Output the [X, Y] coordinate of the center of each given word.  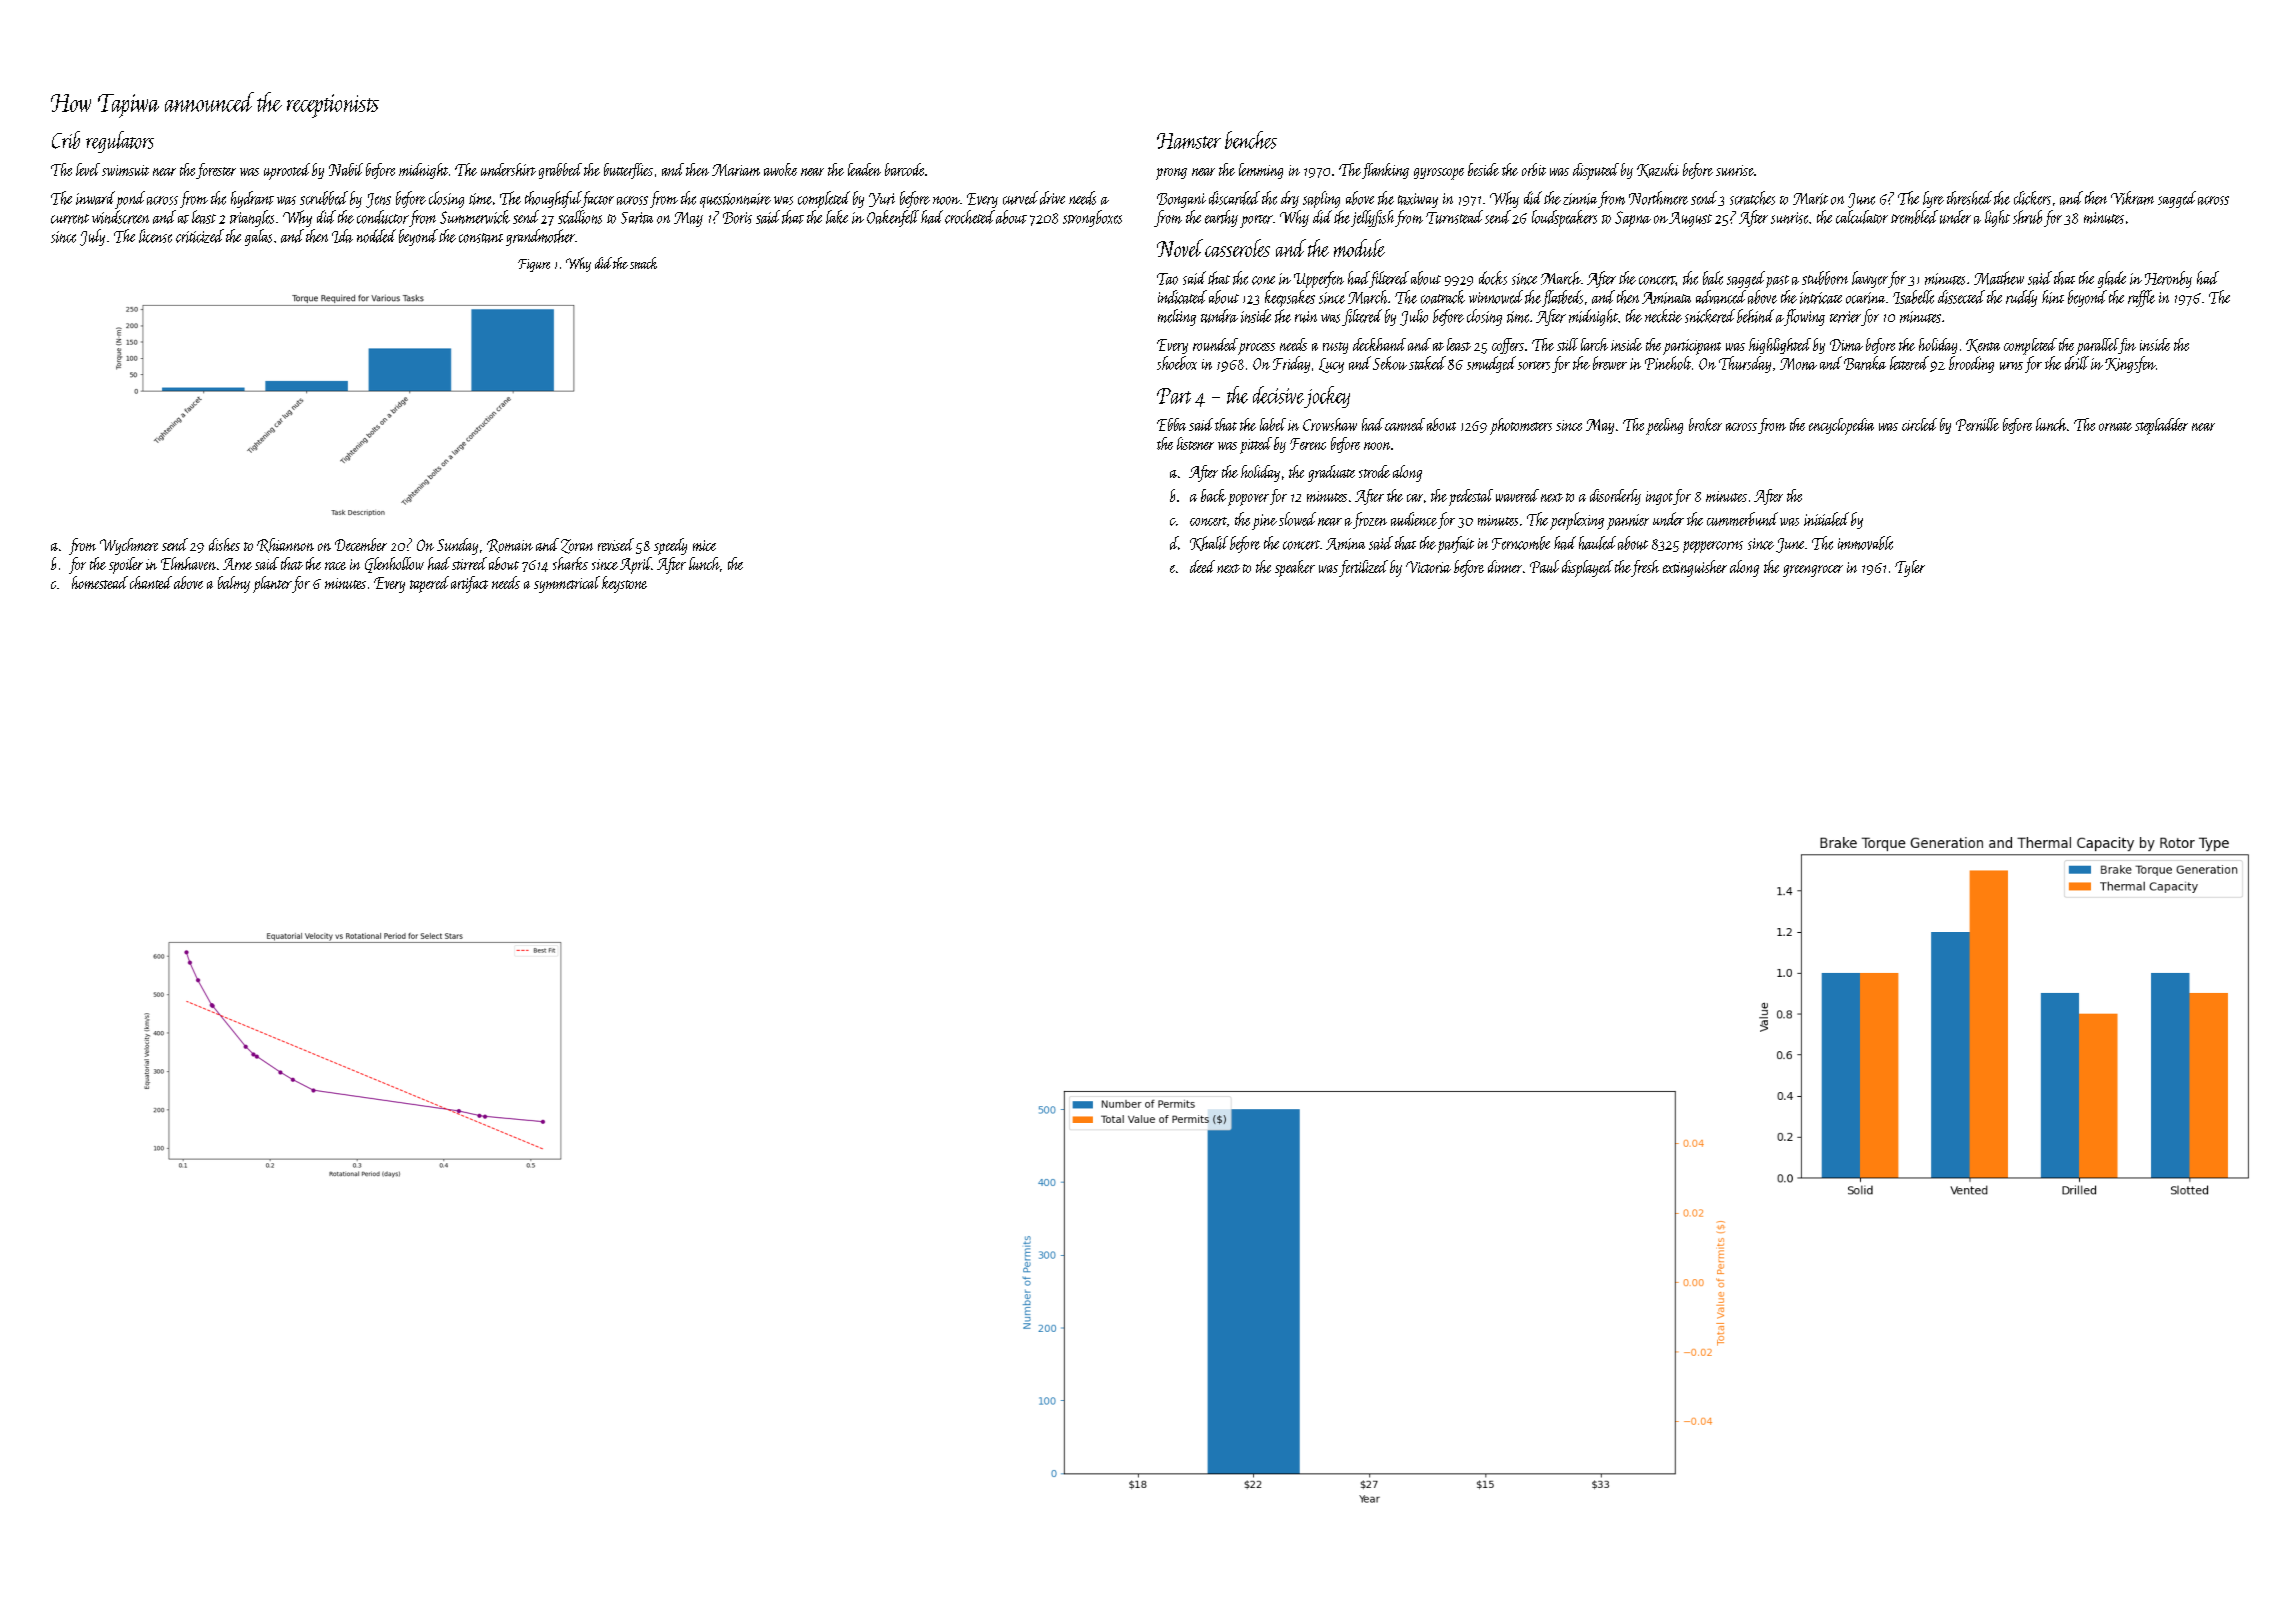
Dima [1846, 345]
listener [1195, 443]
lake [837, 217]
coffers [1508, 346]
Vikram [2132, 198]
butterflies [628, 171]
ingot [1659, 498]
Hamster [1189, 141]
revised [616, 544]
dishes [224, 544]
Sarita [637, 218]
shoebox [1177, 363]
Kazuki [1658, 170]
